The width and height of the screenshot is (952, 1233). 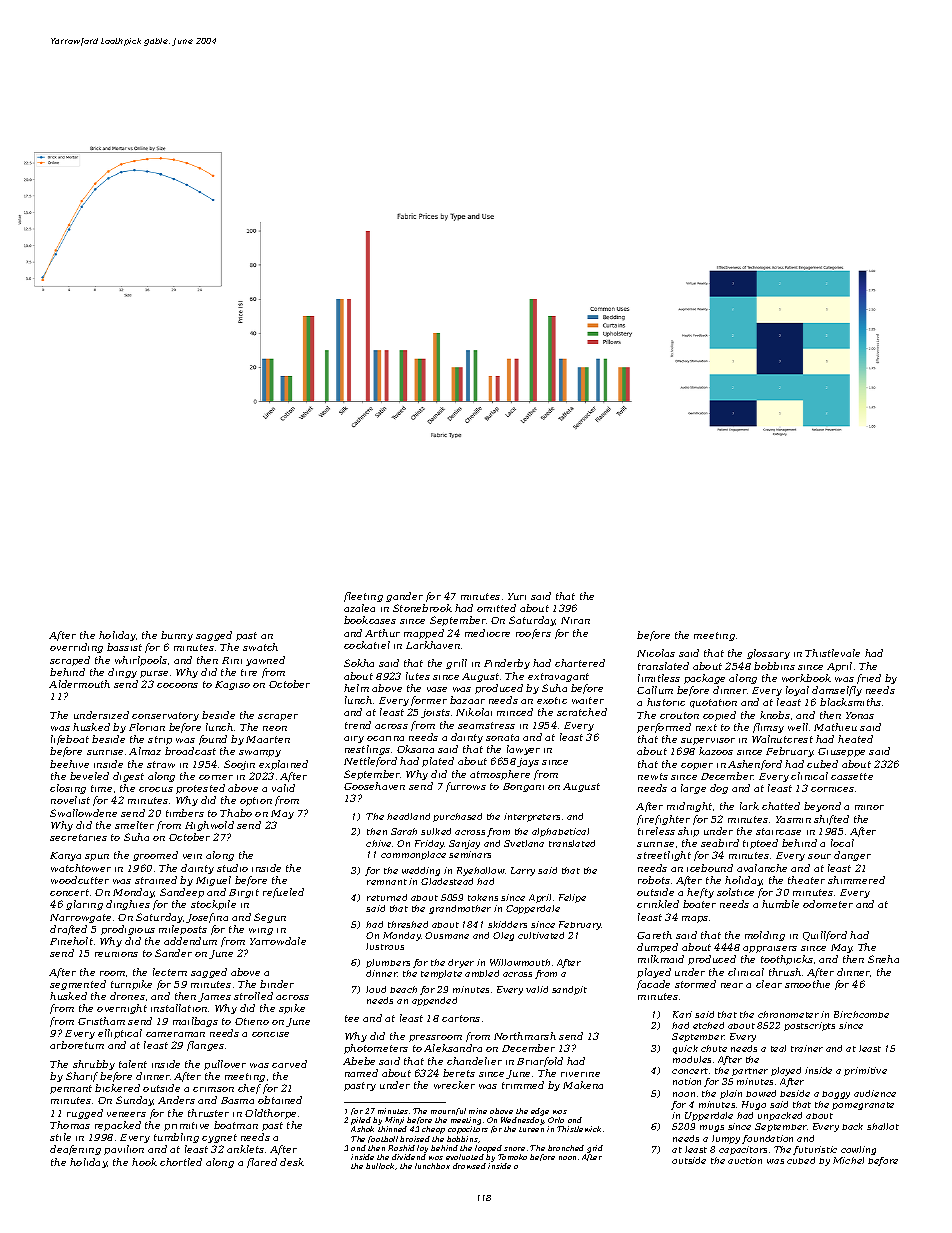 I want to click on bullock, so click(x=380, y=1166).
